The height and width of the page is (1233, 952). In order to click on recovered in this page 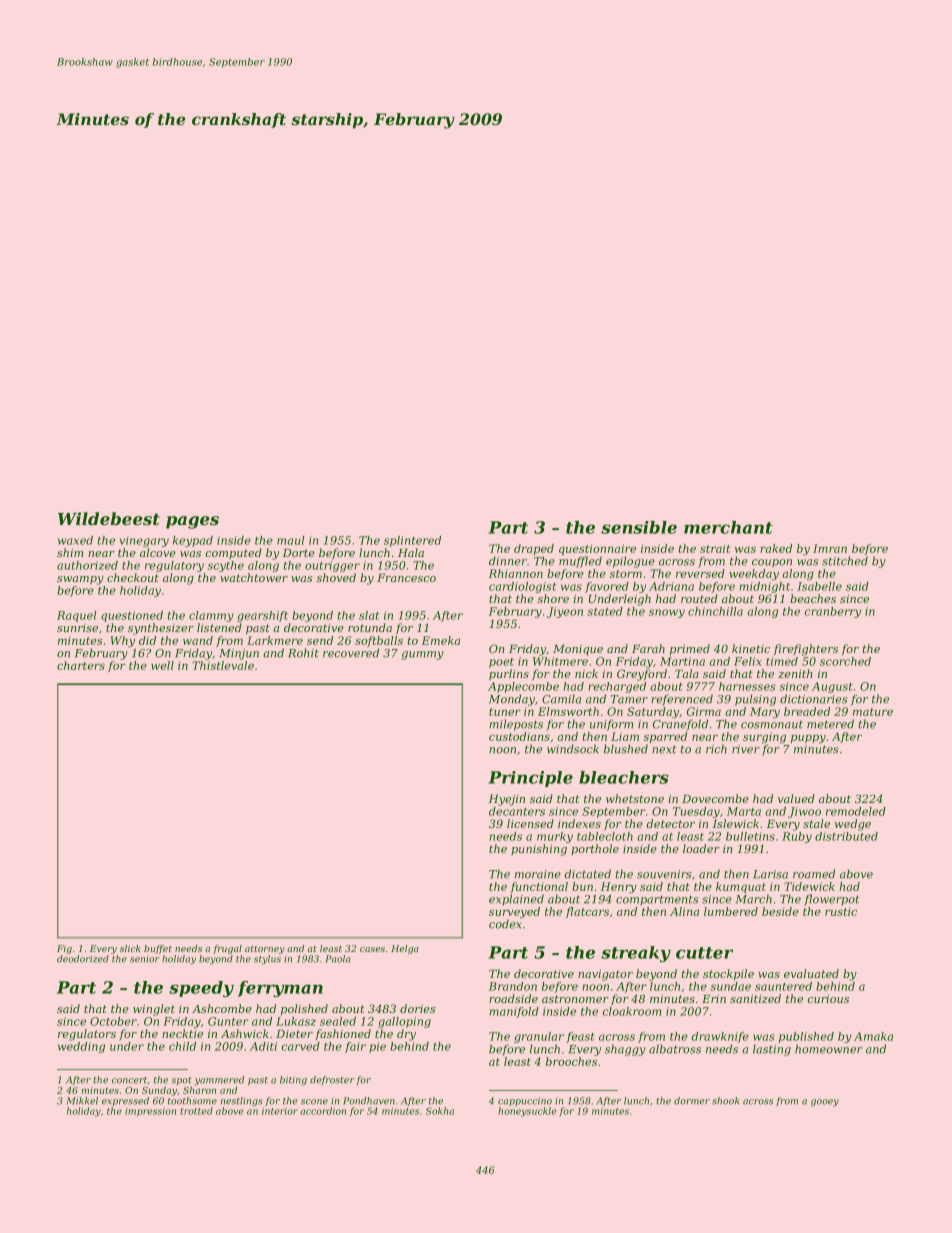, I will do `click(351, 653)`.
